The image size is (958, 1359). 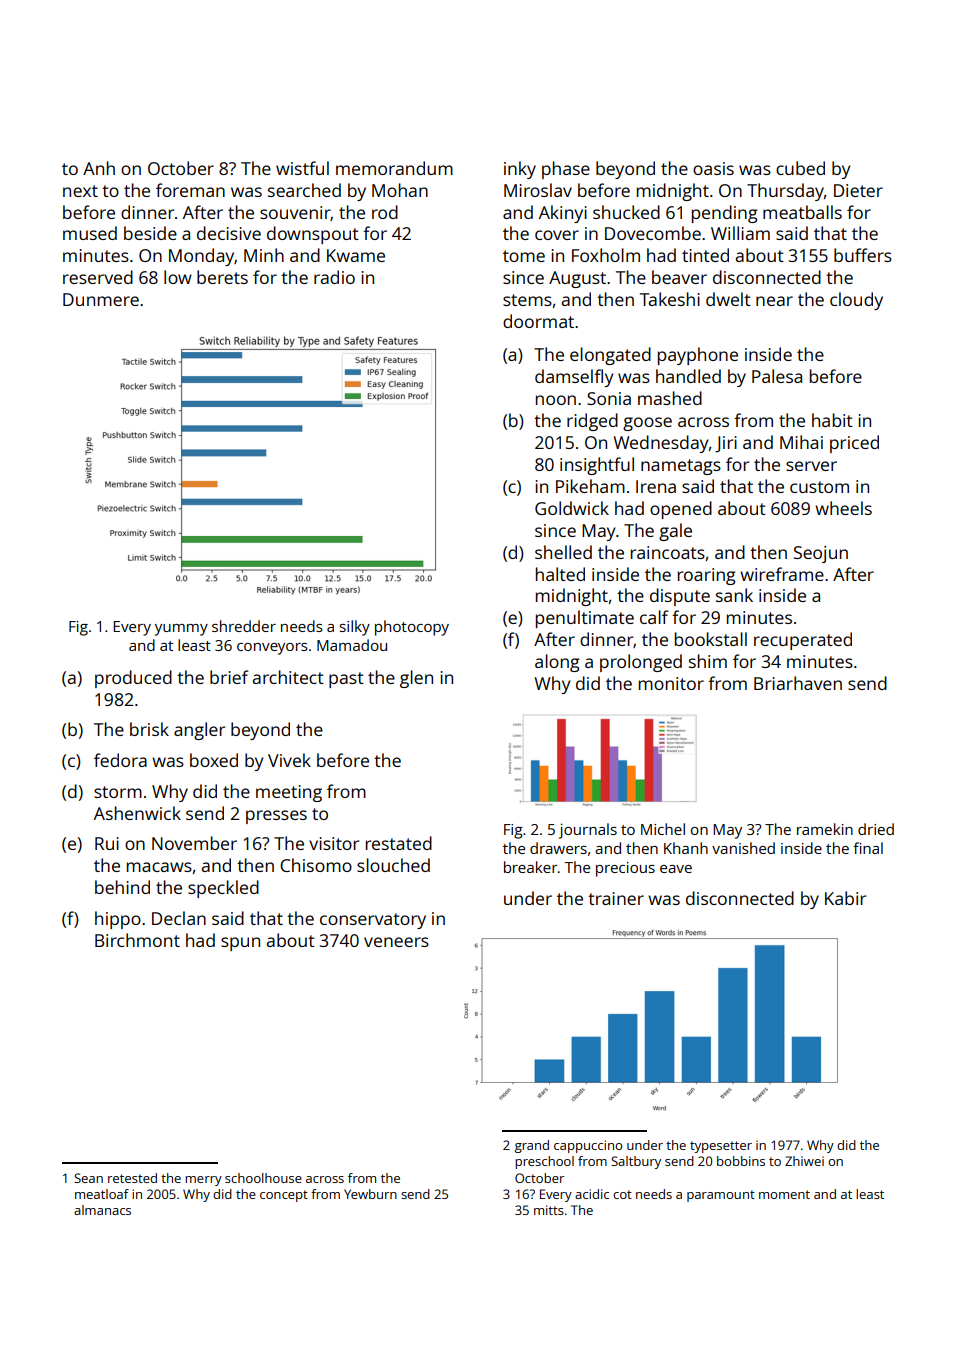 What do you see at coordinates (101, 299) in the screenshot?
I see `Dunmere` at bounding box center [101, 299].
